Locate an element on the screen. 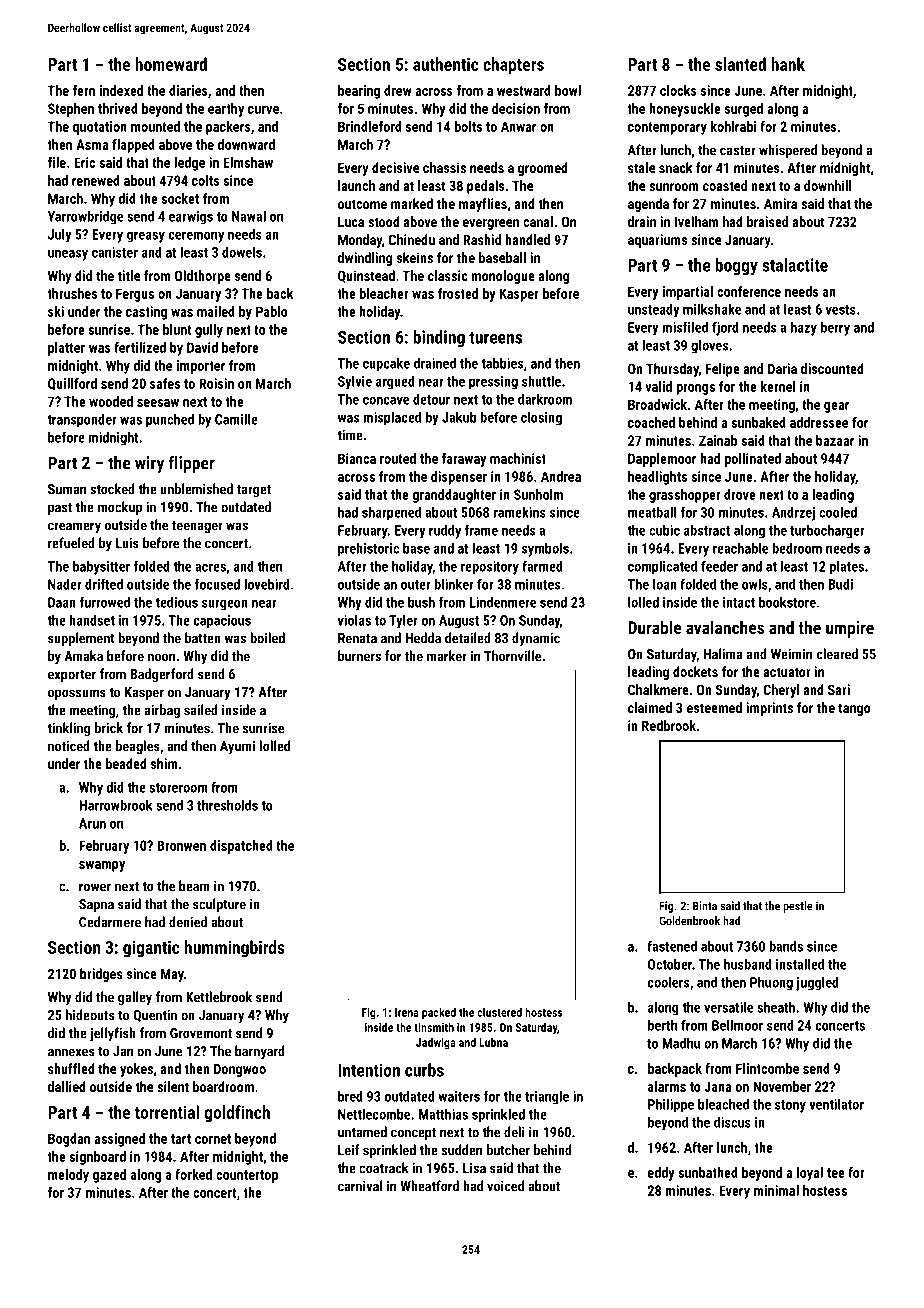 The height and width of the screenshot is (1308, 924). homeward is located at coordinates (171, 64).
